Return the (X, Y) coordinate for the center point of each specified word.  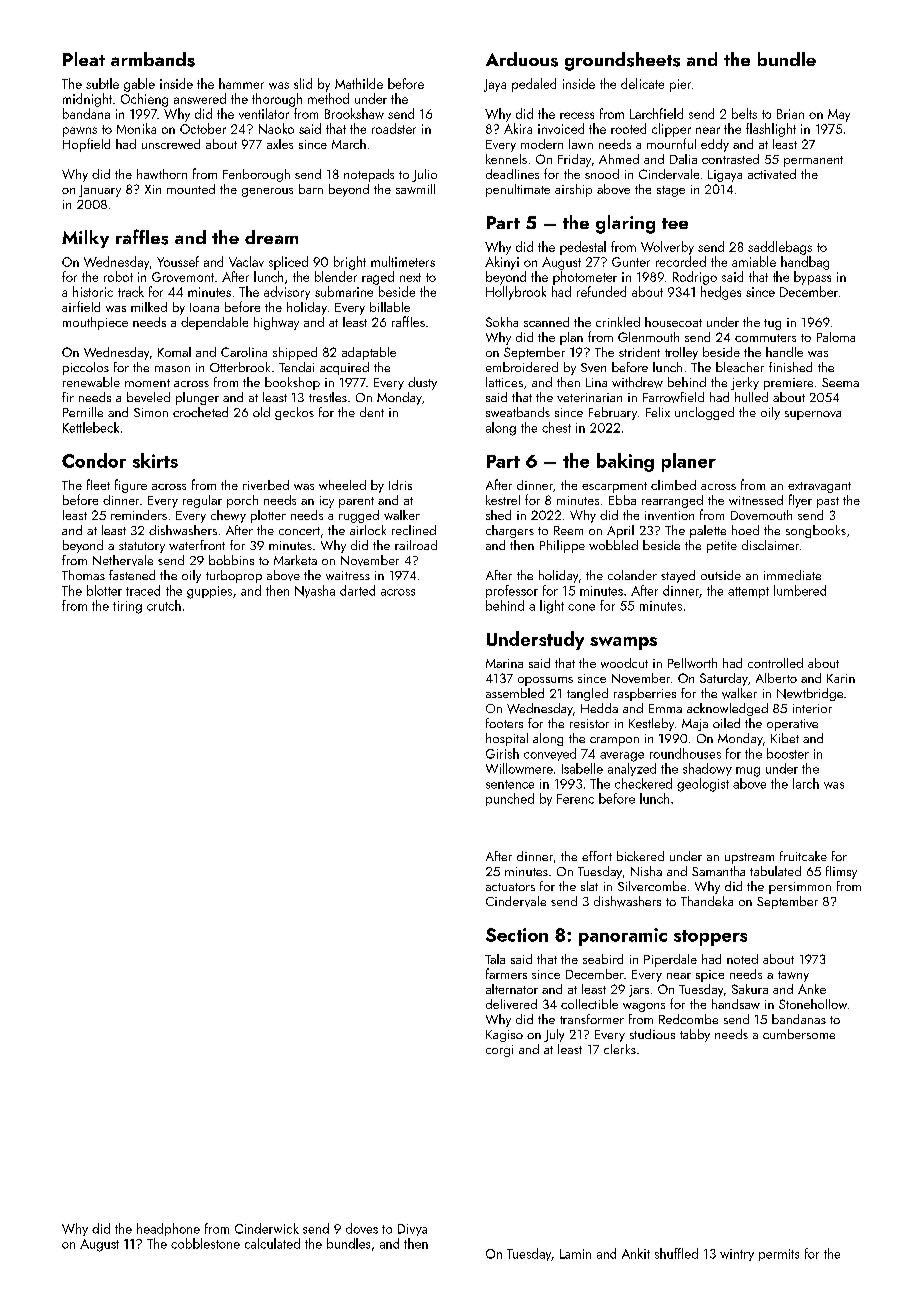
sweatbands (518, 412)
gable (139, 85)
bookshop (292, 383)
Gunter (631, 262)
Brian (790, 114)
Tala (495, 959)
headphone (168, 1229)
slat (589, 886)
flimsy (841, 872)
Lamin (575, 1254)
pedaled (534, 85)
